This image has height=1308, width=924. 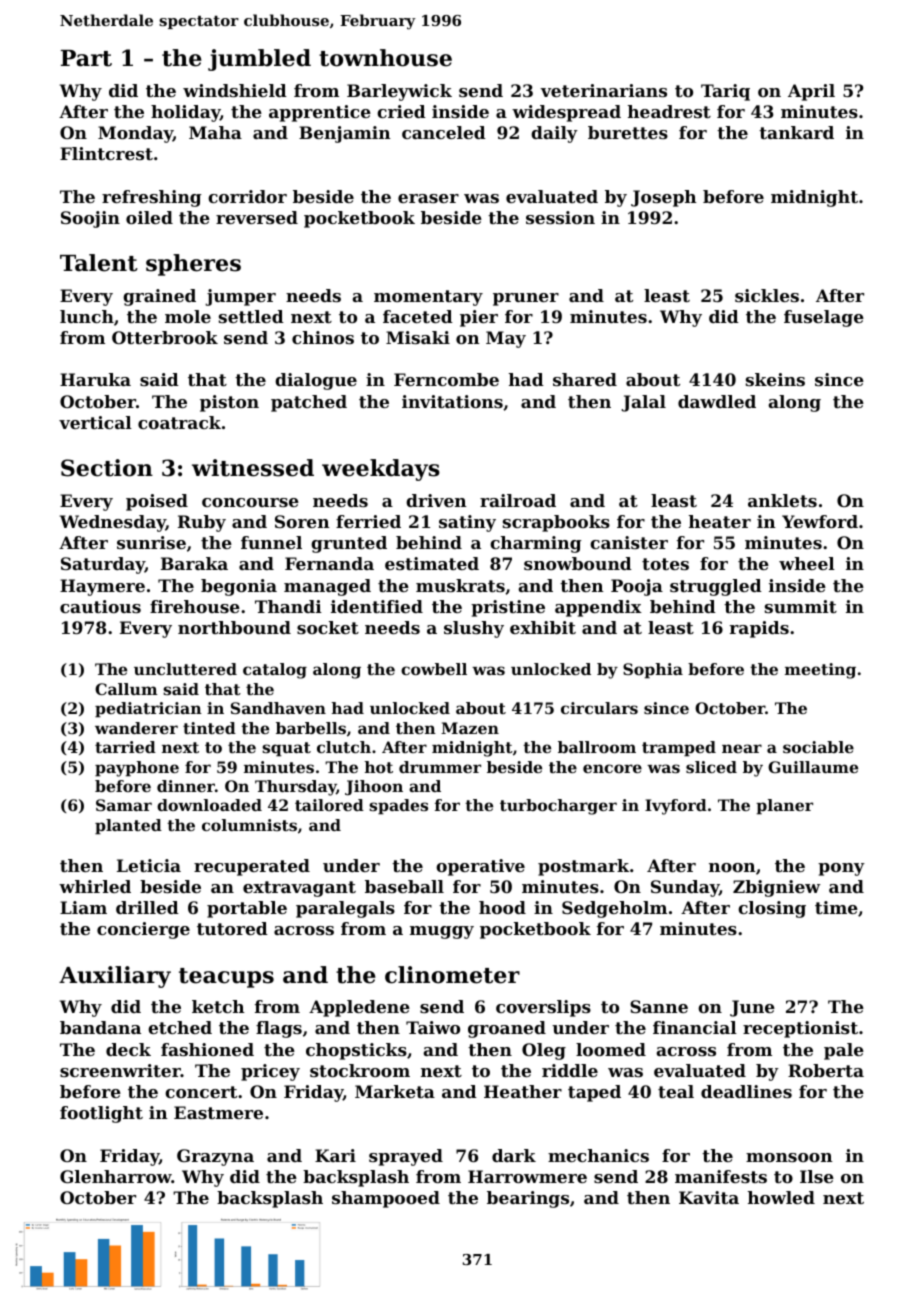 I want to click on circulars, so click(x=599, y=708).
